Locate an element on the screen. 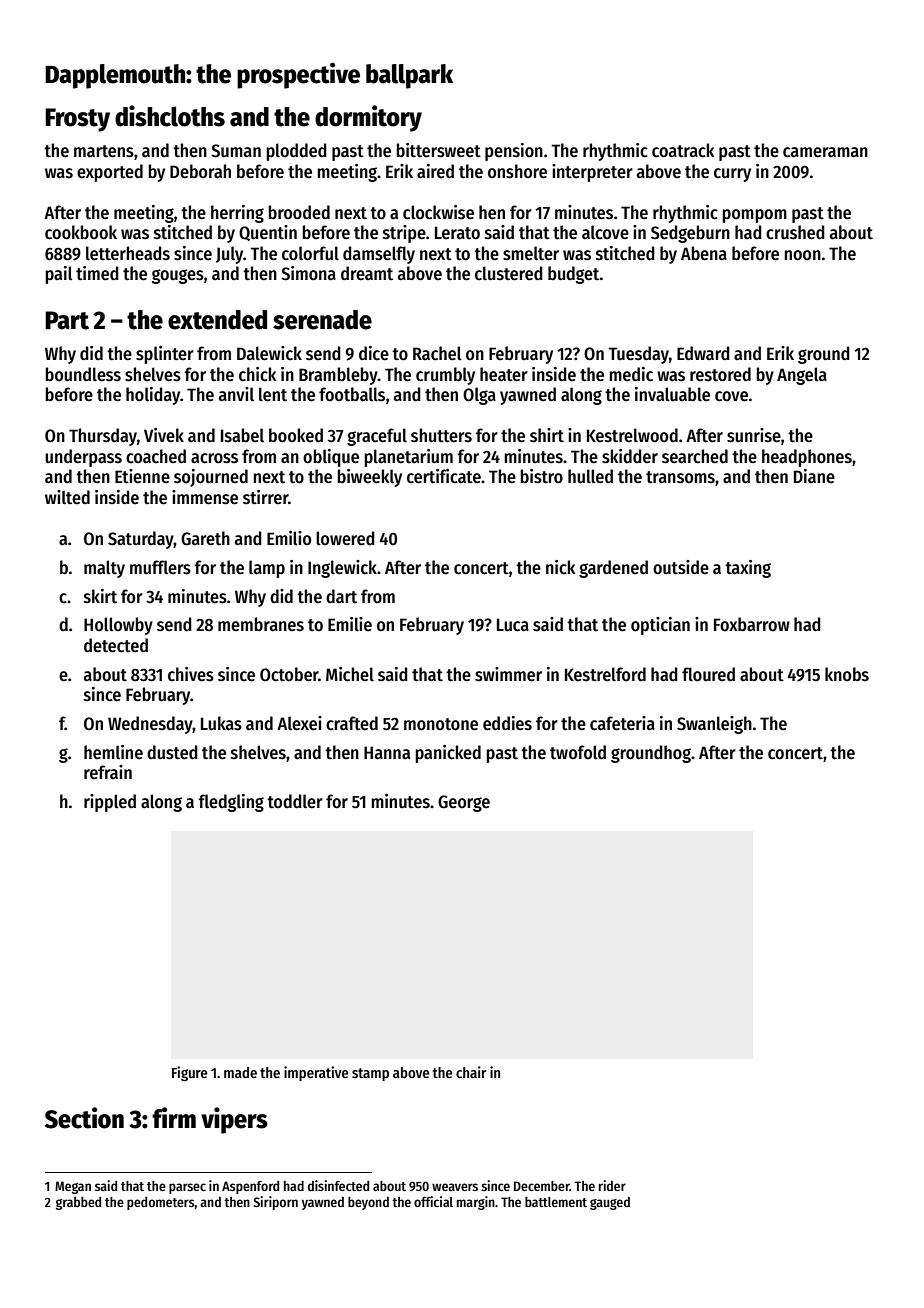 The image size is (924, 1308). dormitory is located at coordinates (368, 118).
